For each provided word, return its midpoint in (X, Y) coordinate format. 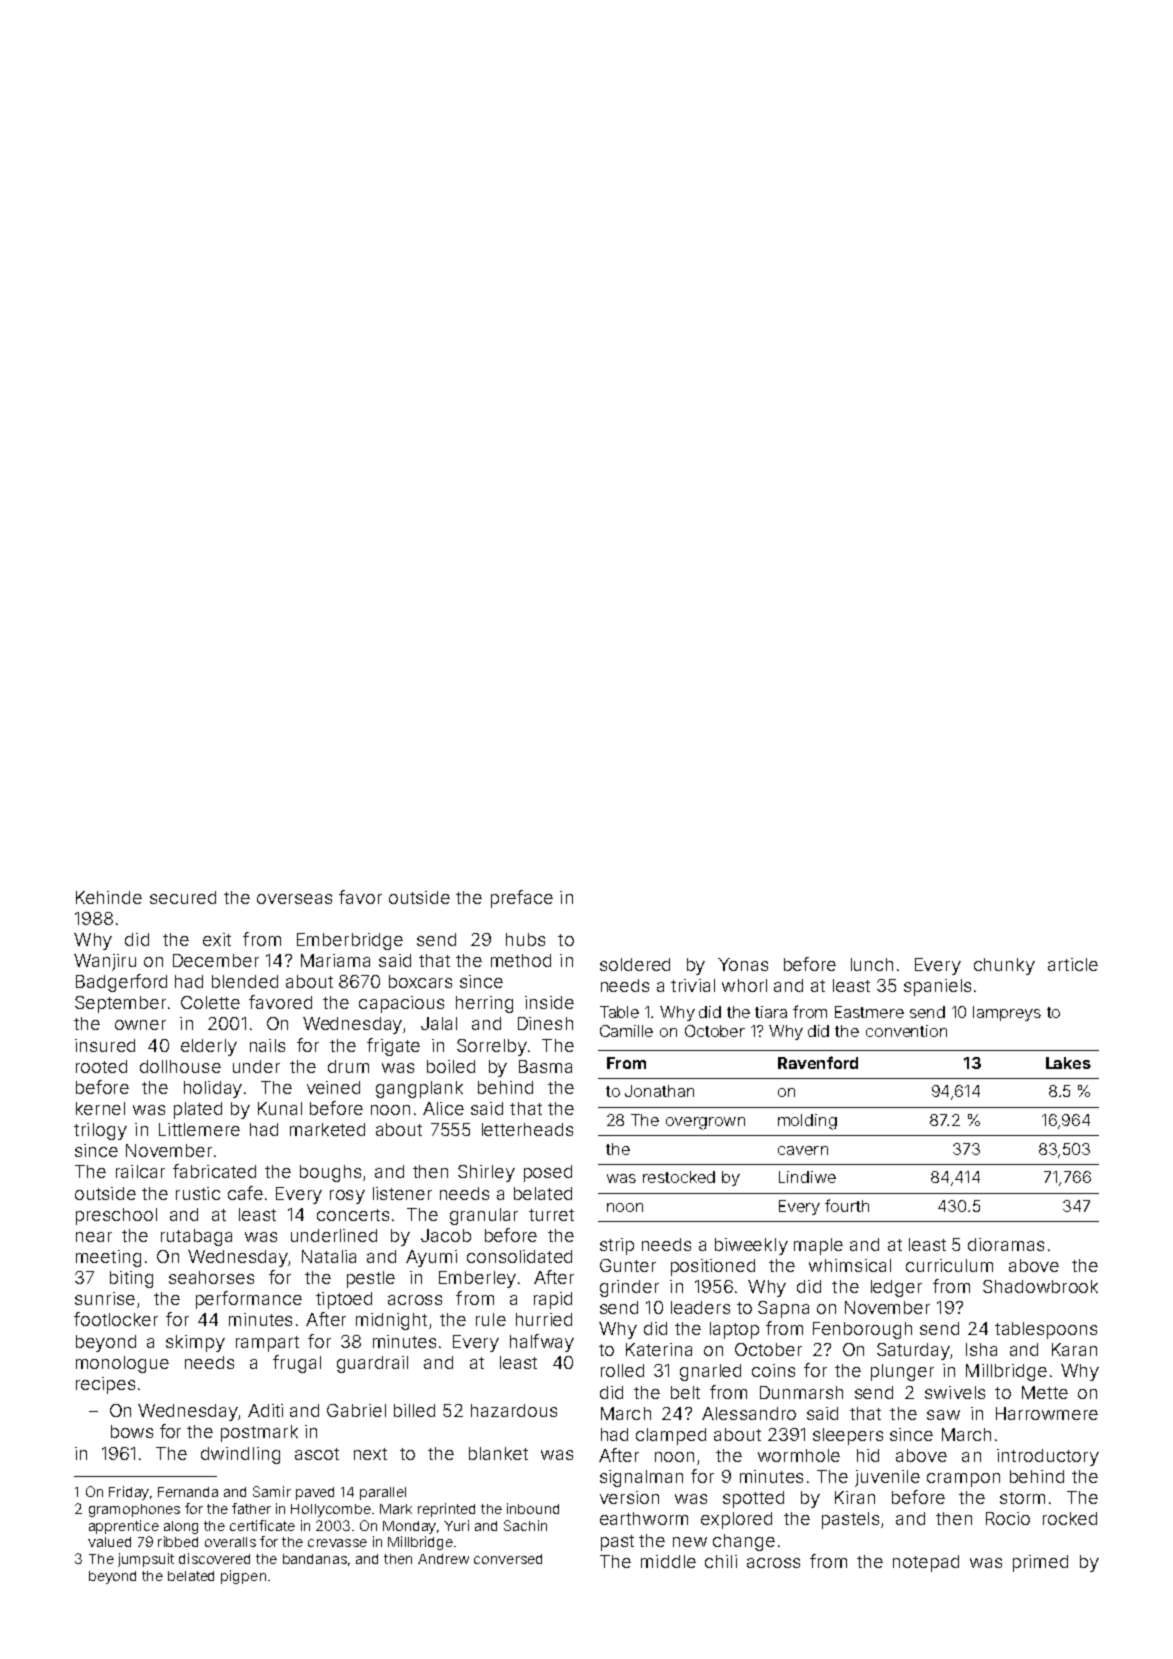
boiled (451, 1066)
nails (267, 1045)
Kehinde (109, 897)
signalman (641, 1478)
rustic (198, 1193)
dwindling (240, 1455)
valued (109, 1542)
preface (522, 899)
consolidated (519, 1256)
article (1073, 964)
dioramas (1006, 1244)
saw (943, 1415)
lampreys (1007, 1013)
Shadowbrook (1040, 1286)
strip (617, 1246)
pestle (371, 1279)
